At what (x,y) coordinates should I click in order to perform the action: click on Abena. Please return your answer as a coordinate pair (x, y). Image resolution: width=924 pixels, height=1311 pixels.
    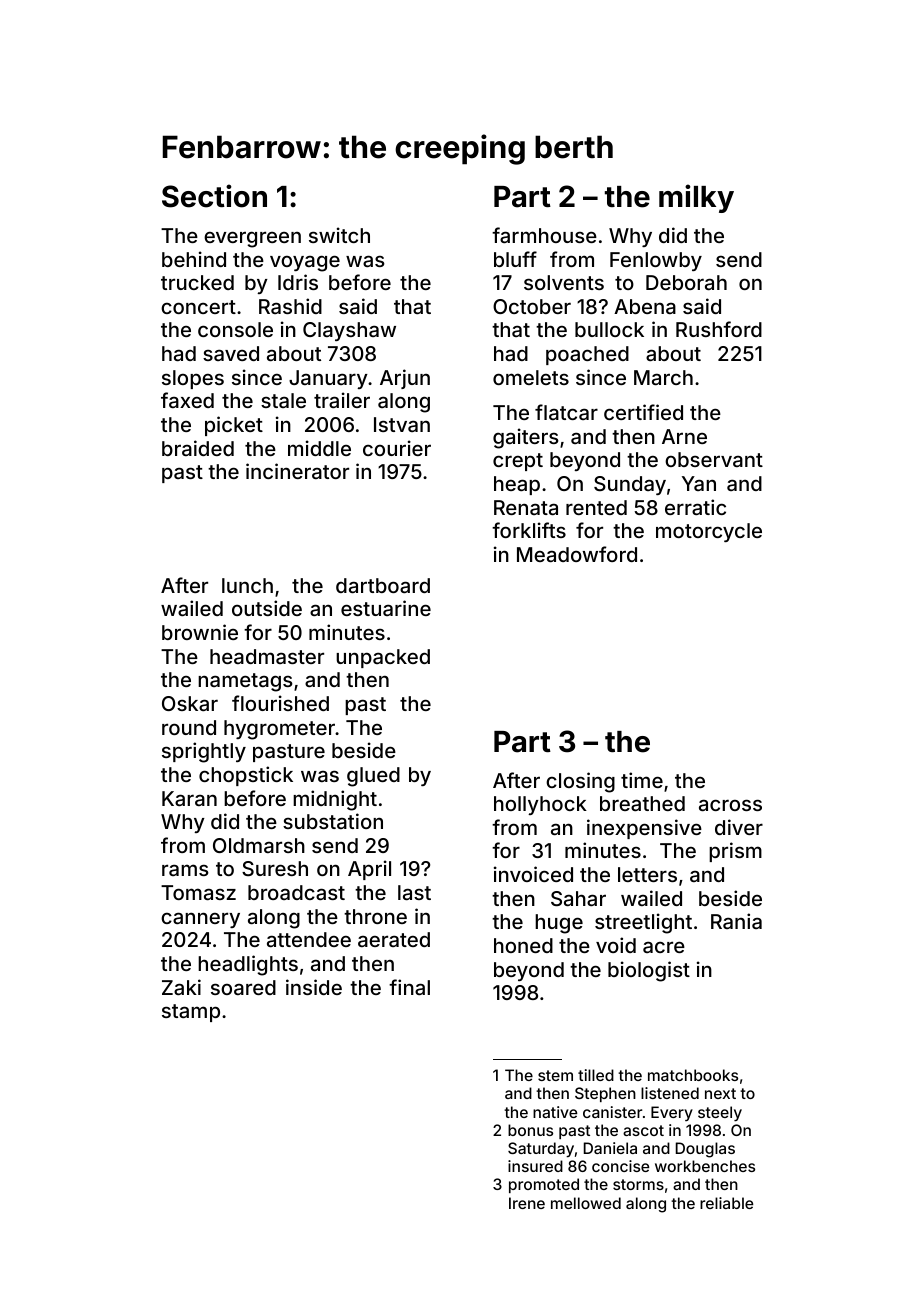
    Looking at the image, I should click on (645, 306).
